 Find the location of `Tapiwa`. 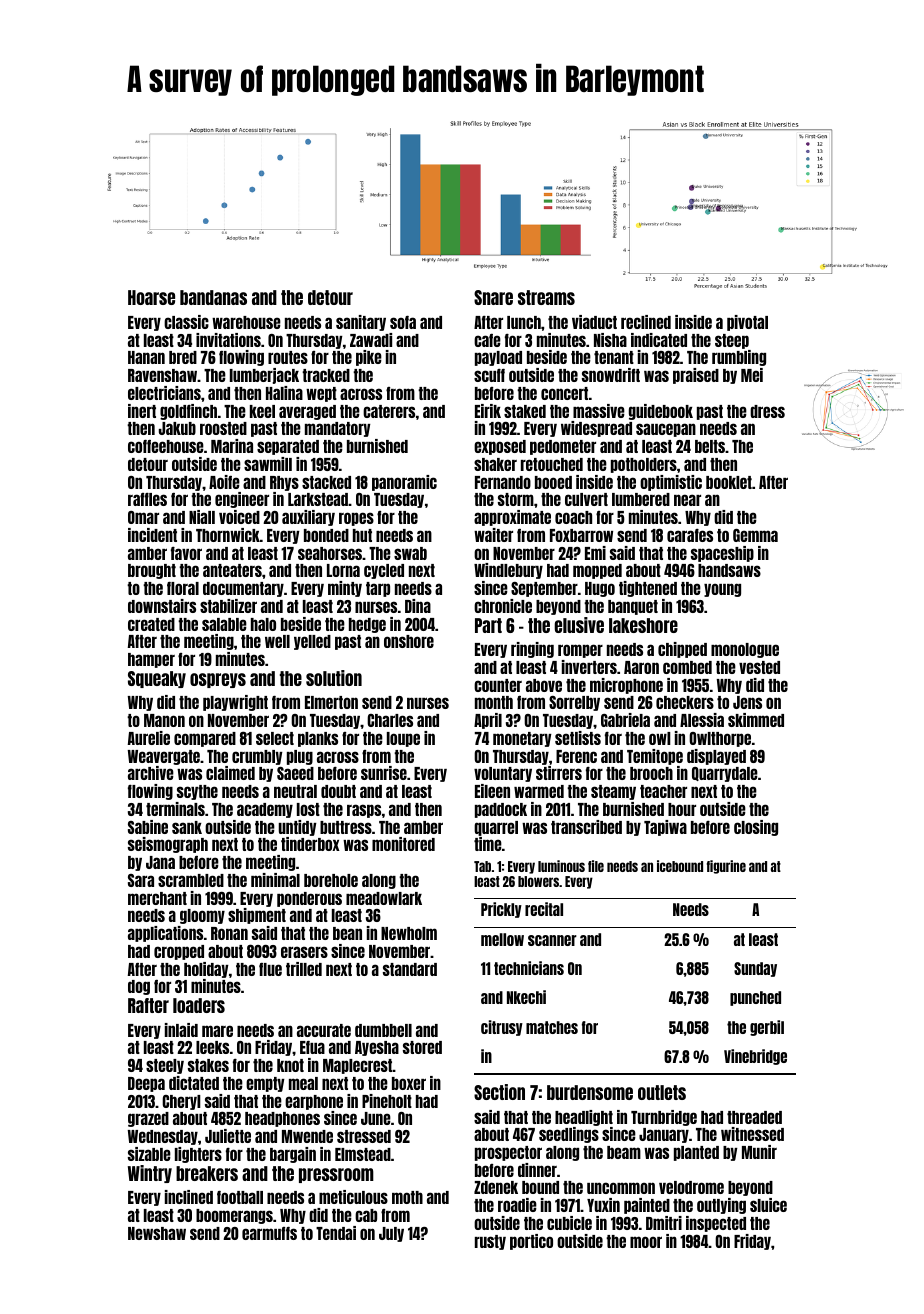

Tapiwa is located at coordinates (665, 828).
